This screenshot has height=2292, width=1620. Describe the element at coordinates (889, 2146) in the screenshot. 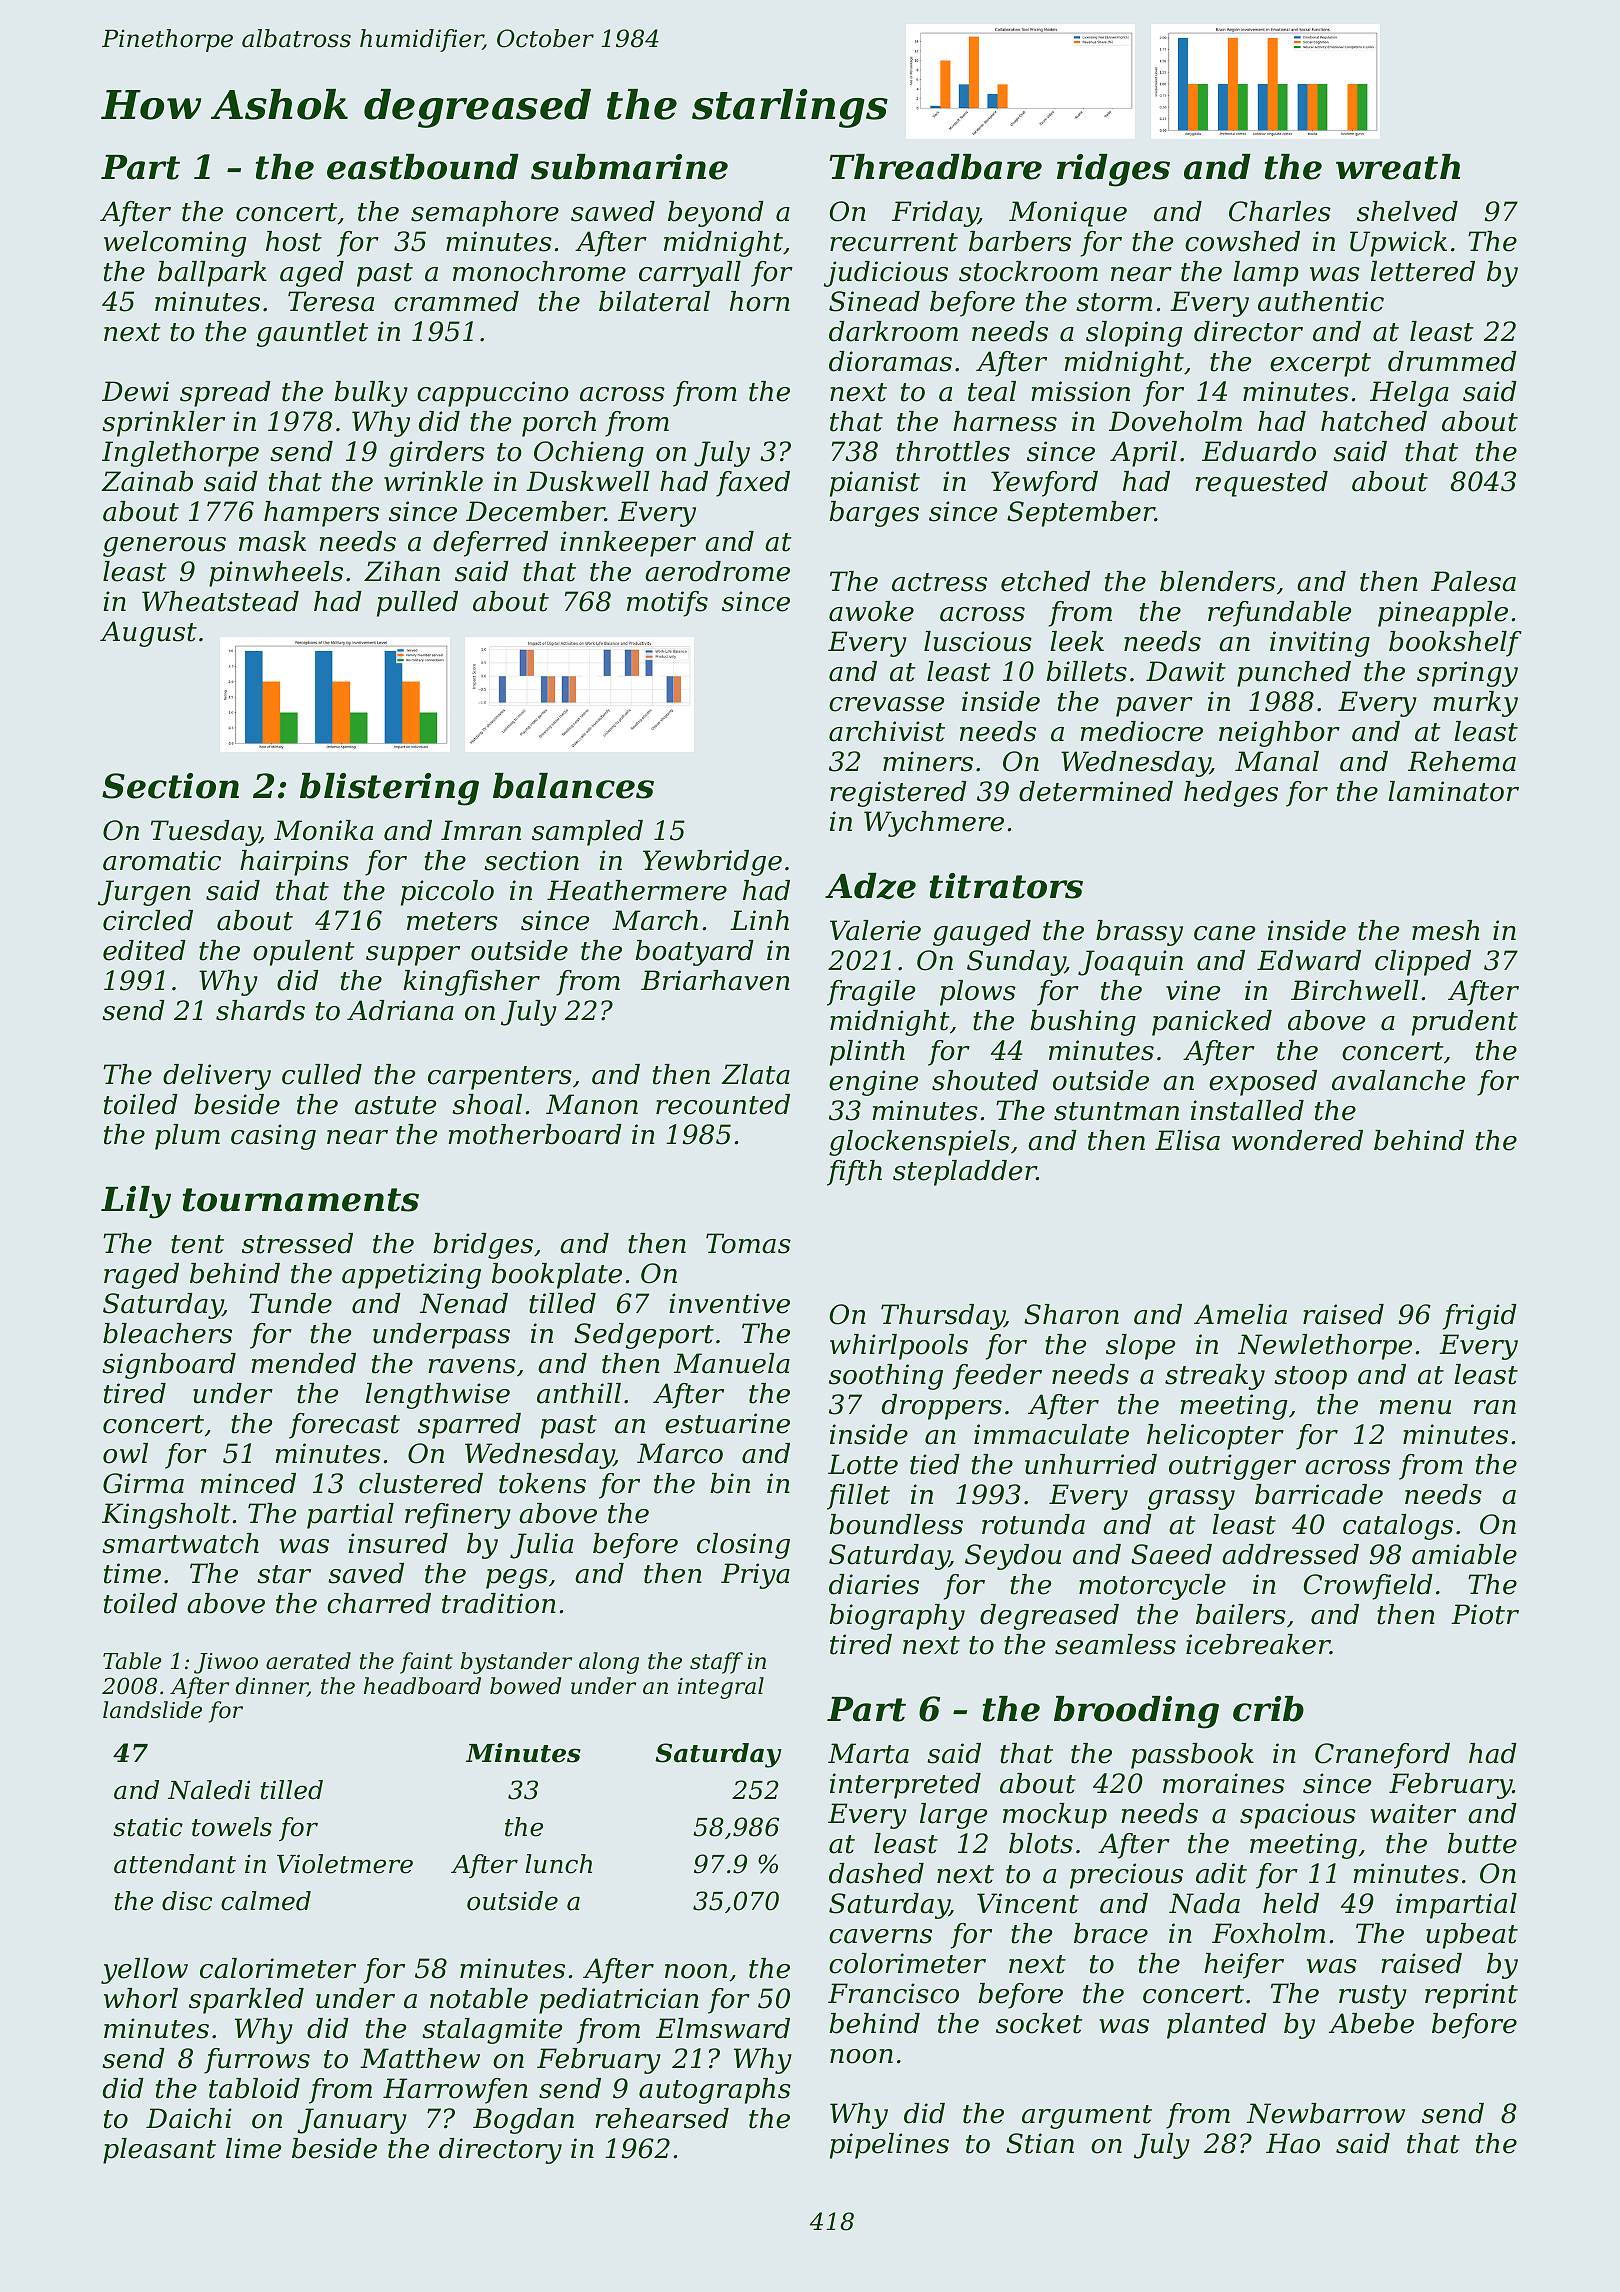

I see `pipelines` at that location.
